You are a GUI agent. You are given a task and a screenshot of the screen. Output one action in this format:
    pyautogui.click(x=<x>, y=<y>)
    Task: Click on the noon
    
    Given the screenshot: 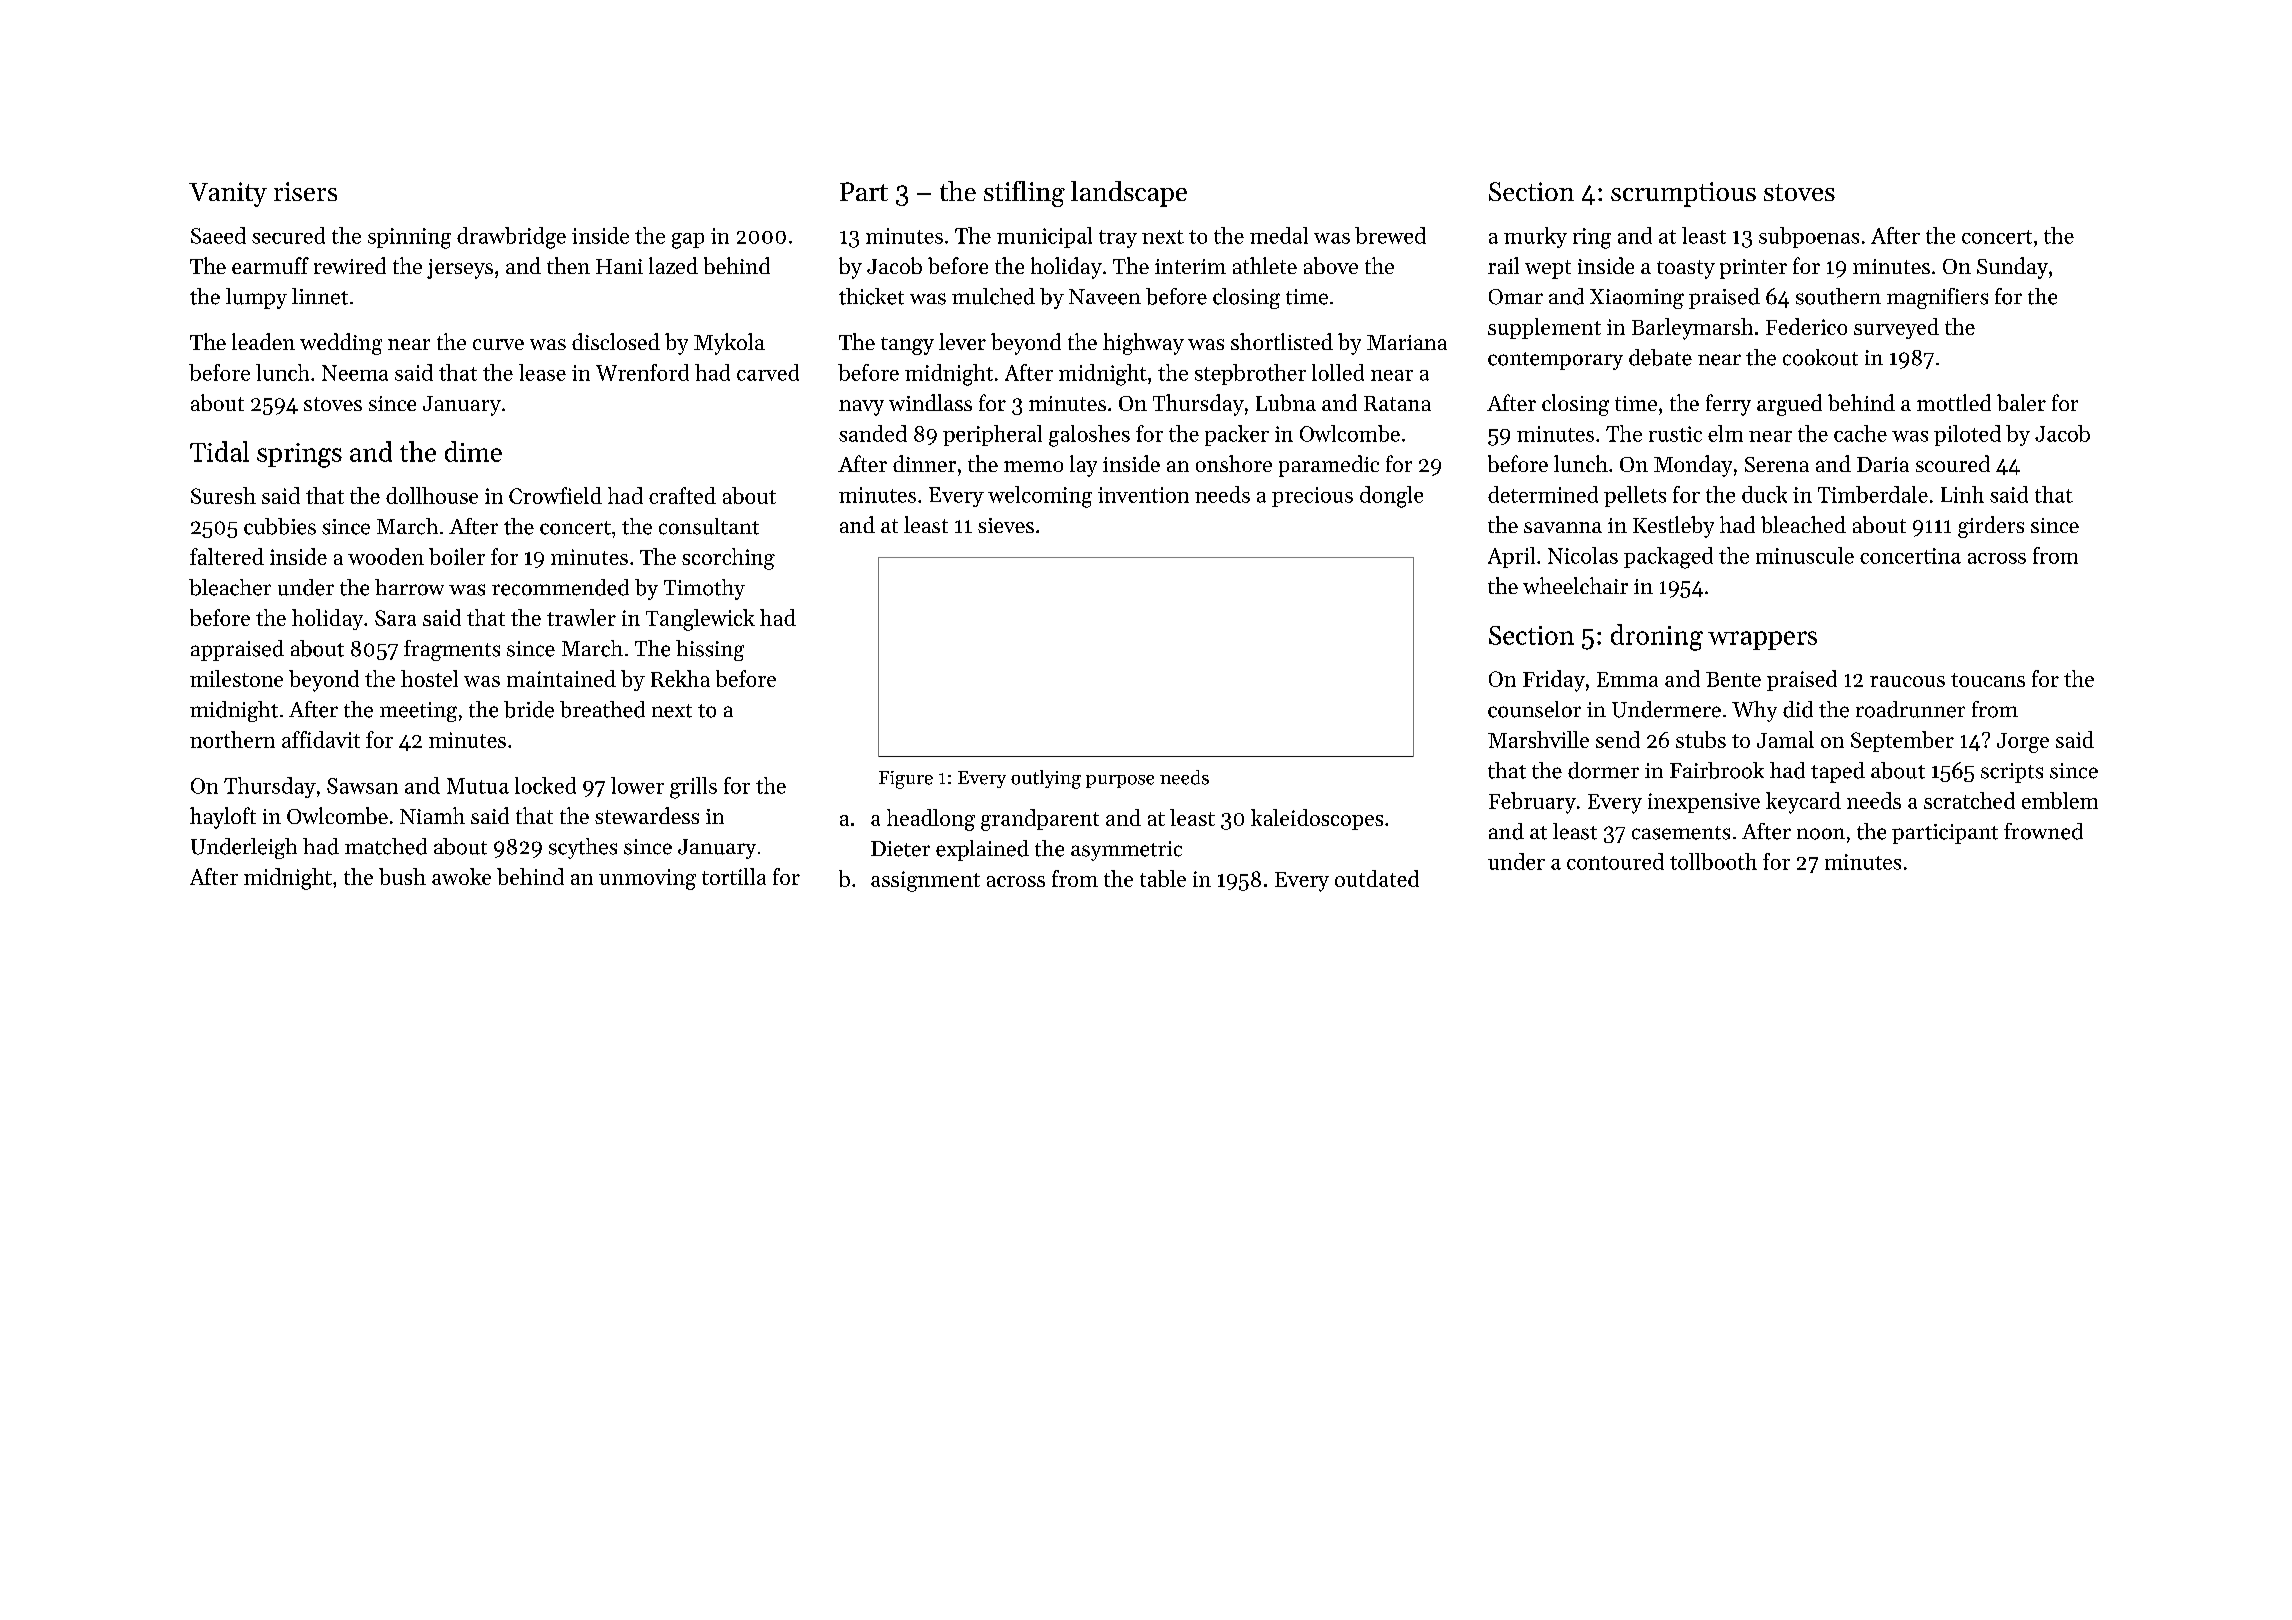 What is the action you would take?
    pyautogui.click(x=1821, y=834)
